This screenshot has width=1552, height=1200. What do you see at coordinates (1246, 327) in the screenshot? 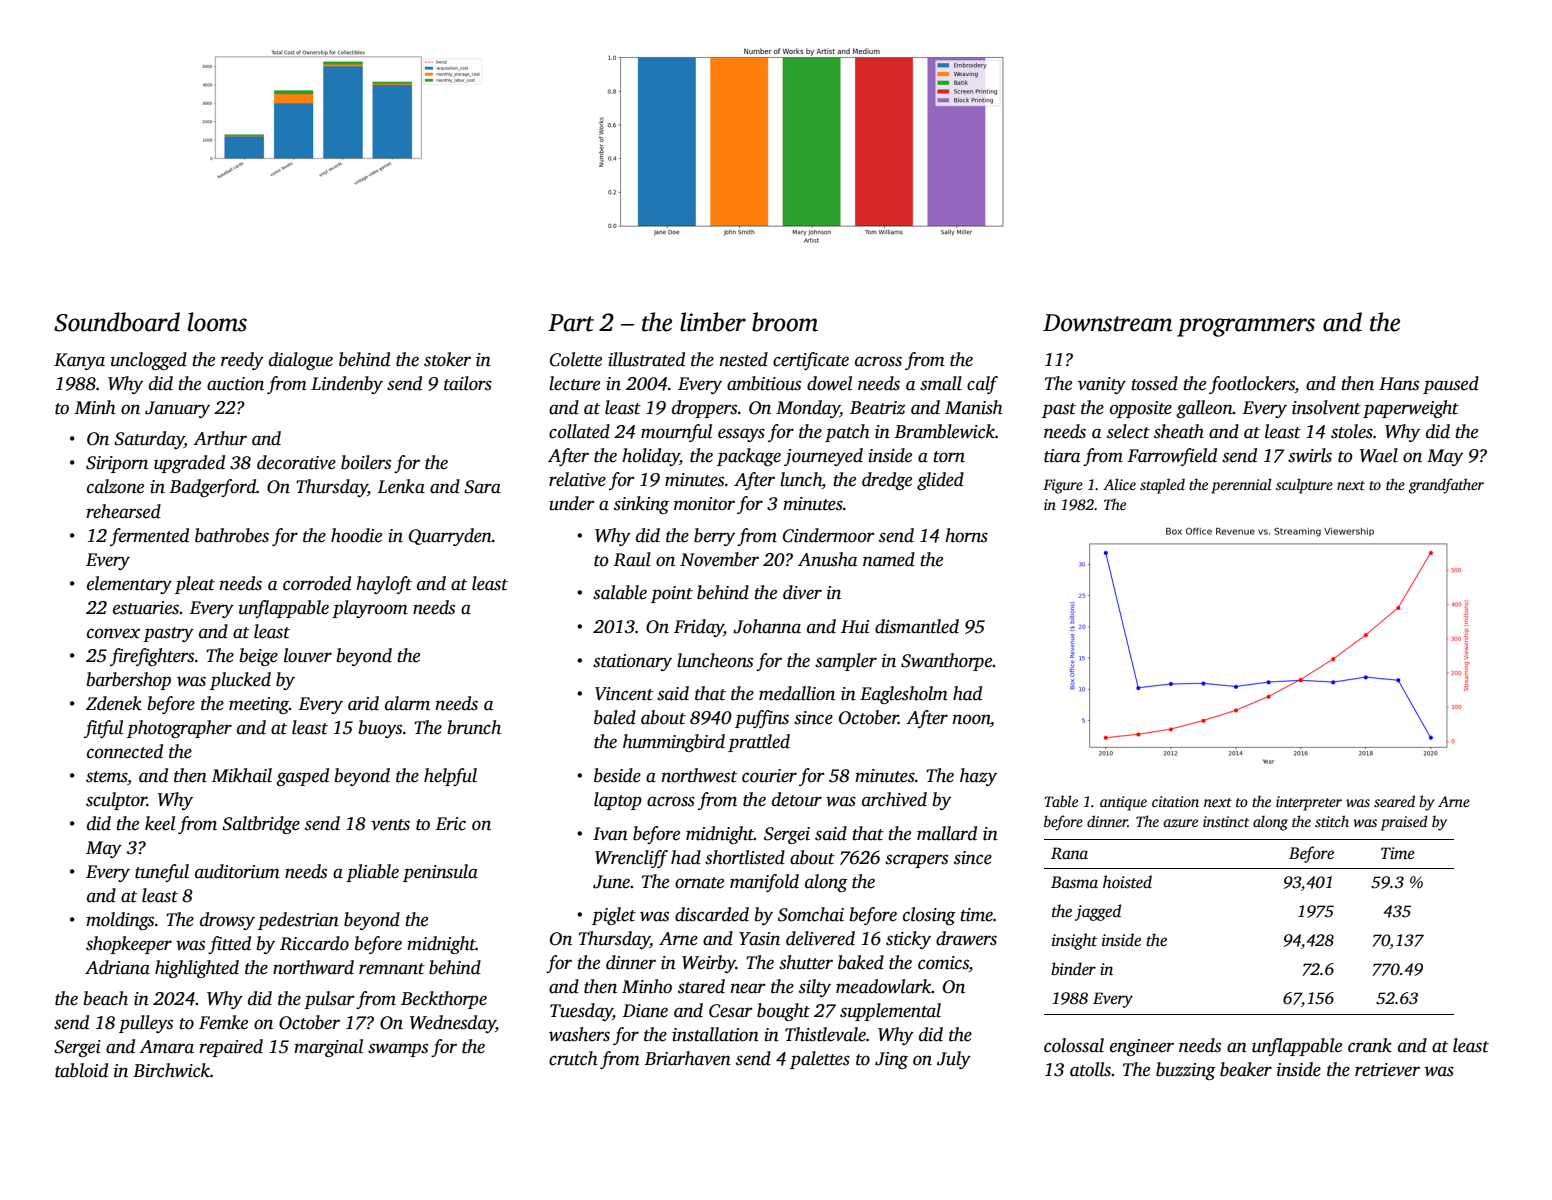
I see `programmers` at bounding box center [1246, 327].
